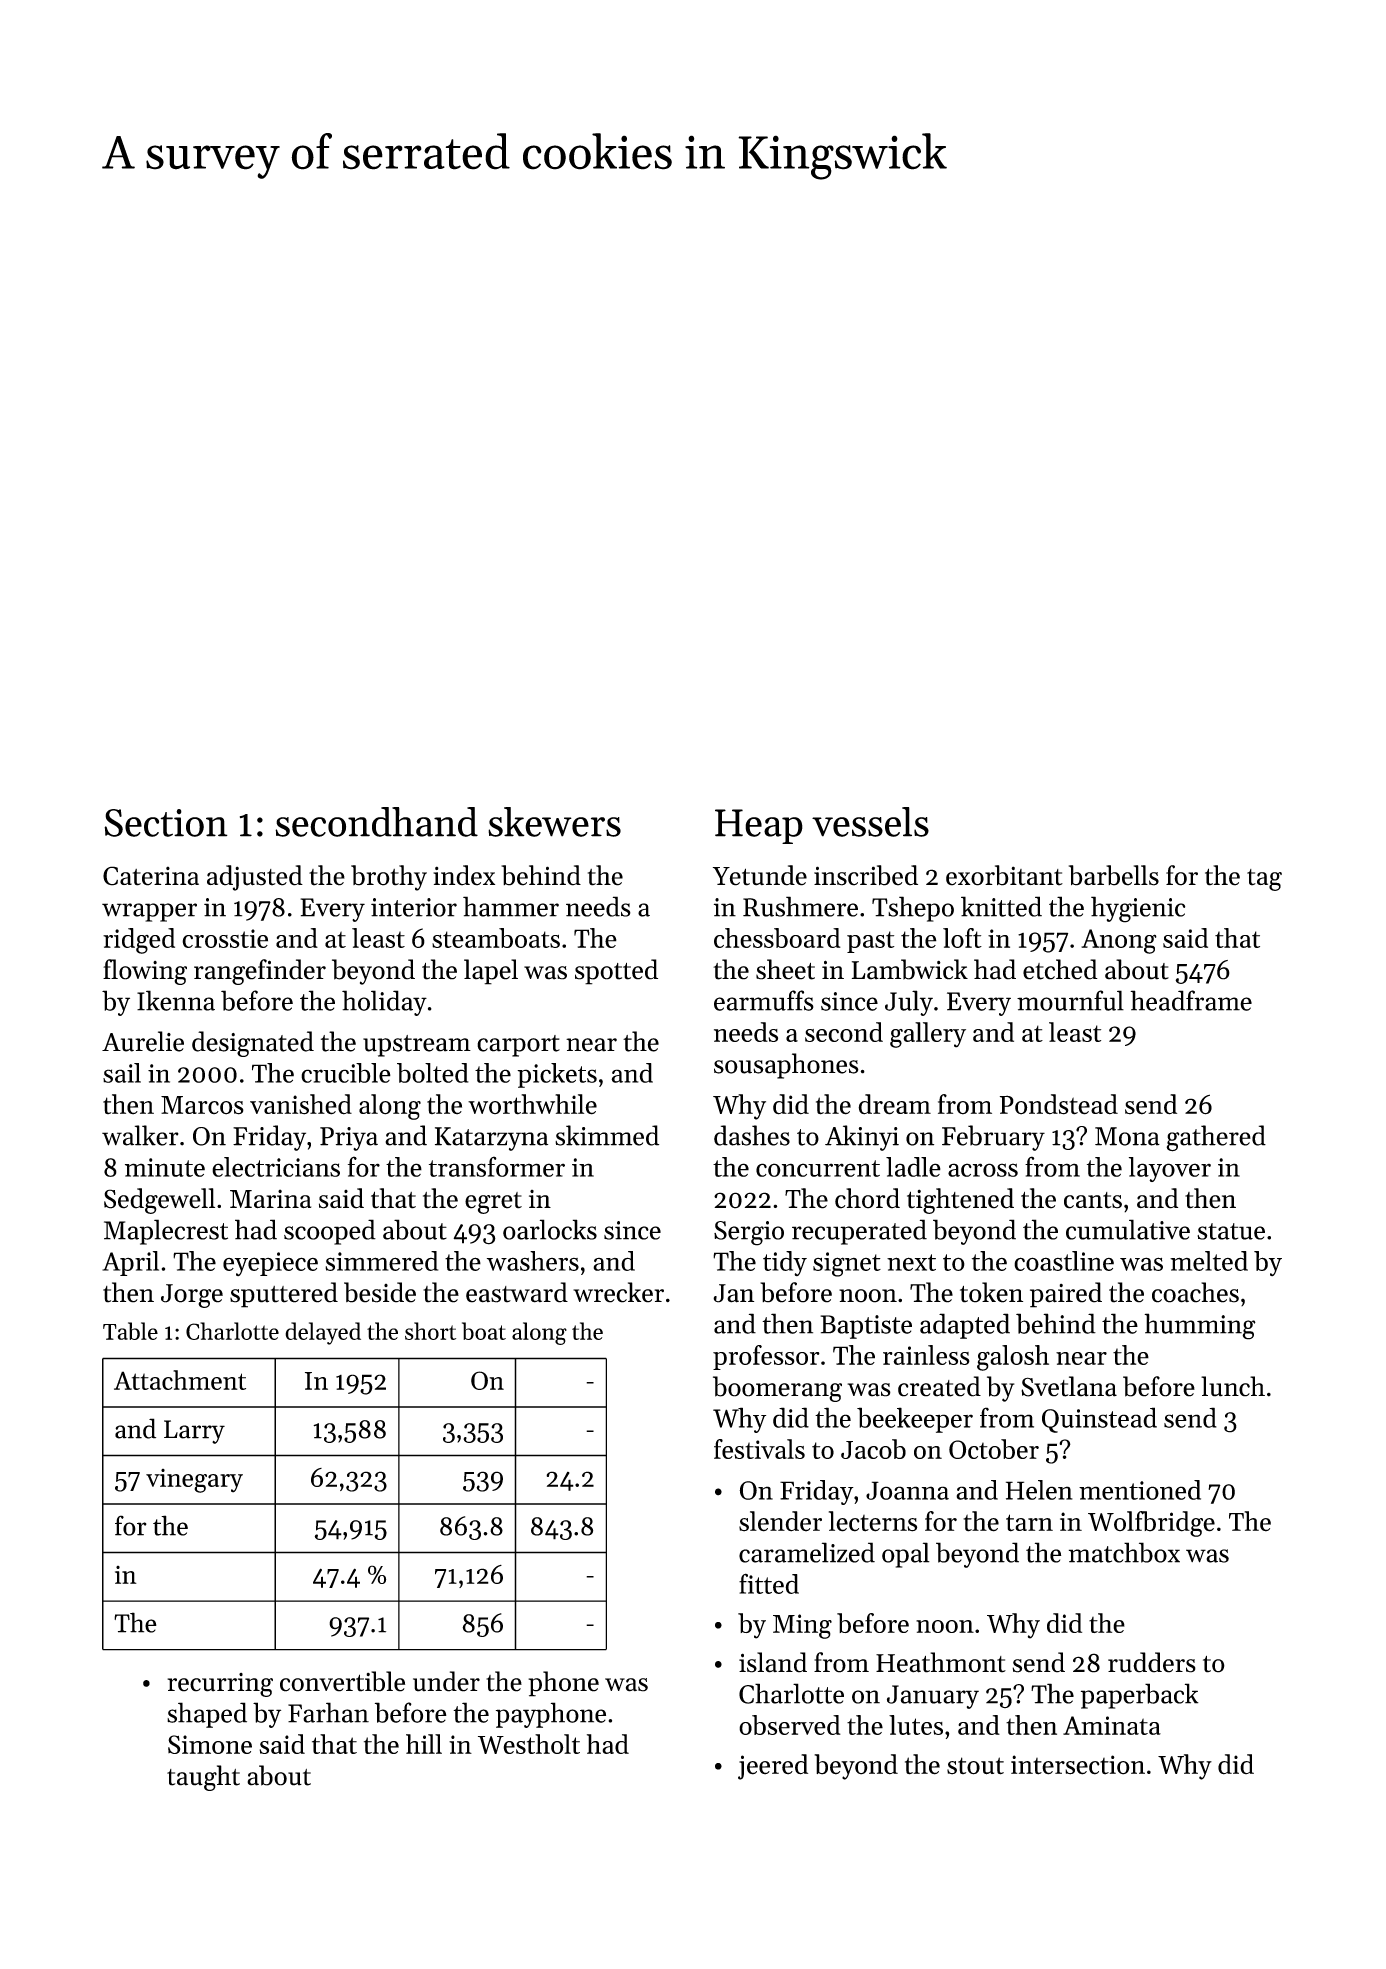 The height and width of the image is (1969, 1386). I want to click on Caterina, so click(151, 876).
